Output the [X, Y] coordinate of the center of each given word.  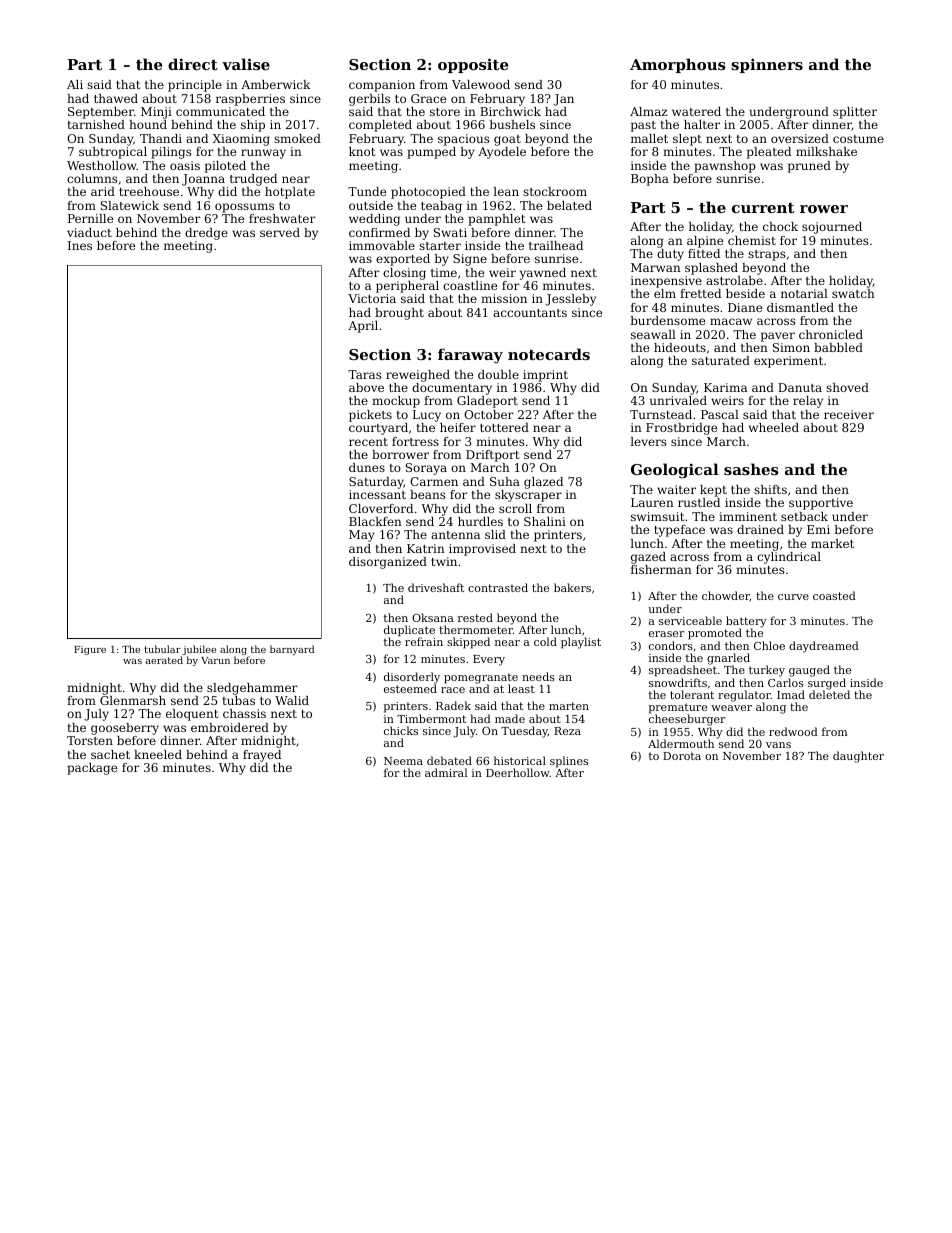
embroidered [230, 727]
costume [858, 139]
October [489, 414]
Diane [745, 307]
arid [103, 191]
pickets [370, 416]
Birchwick [510, 111]
